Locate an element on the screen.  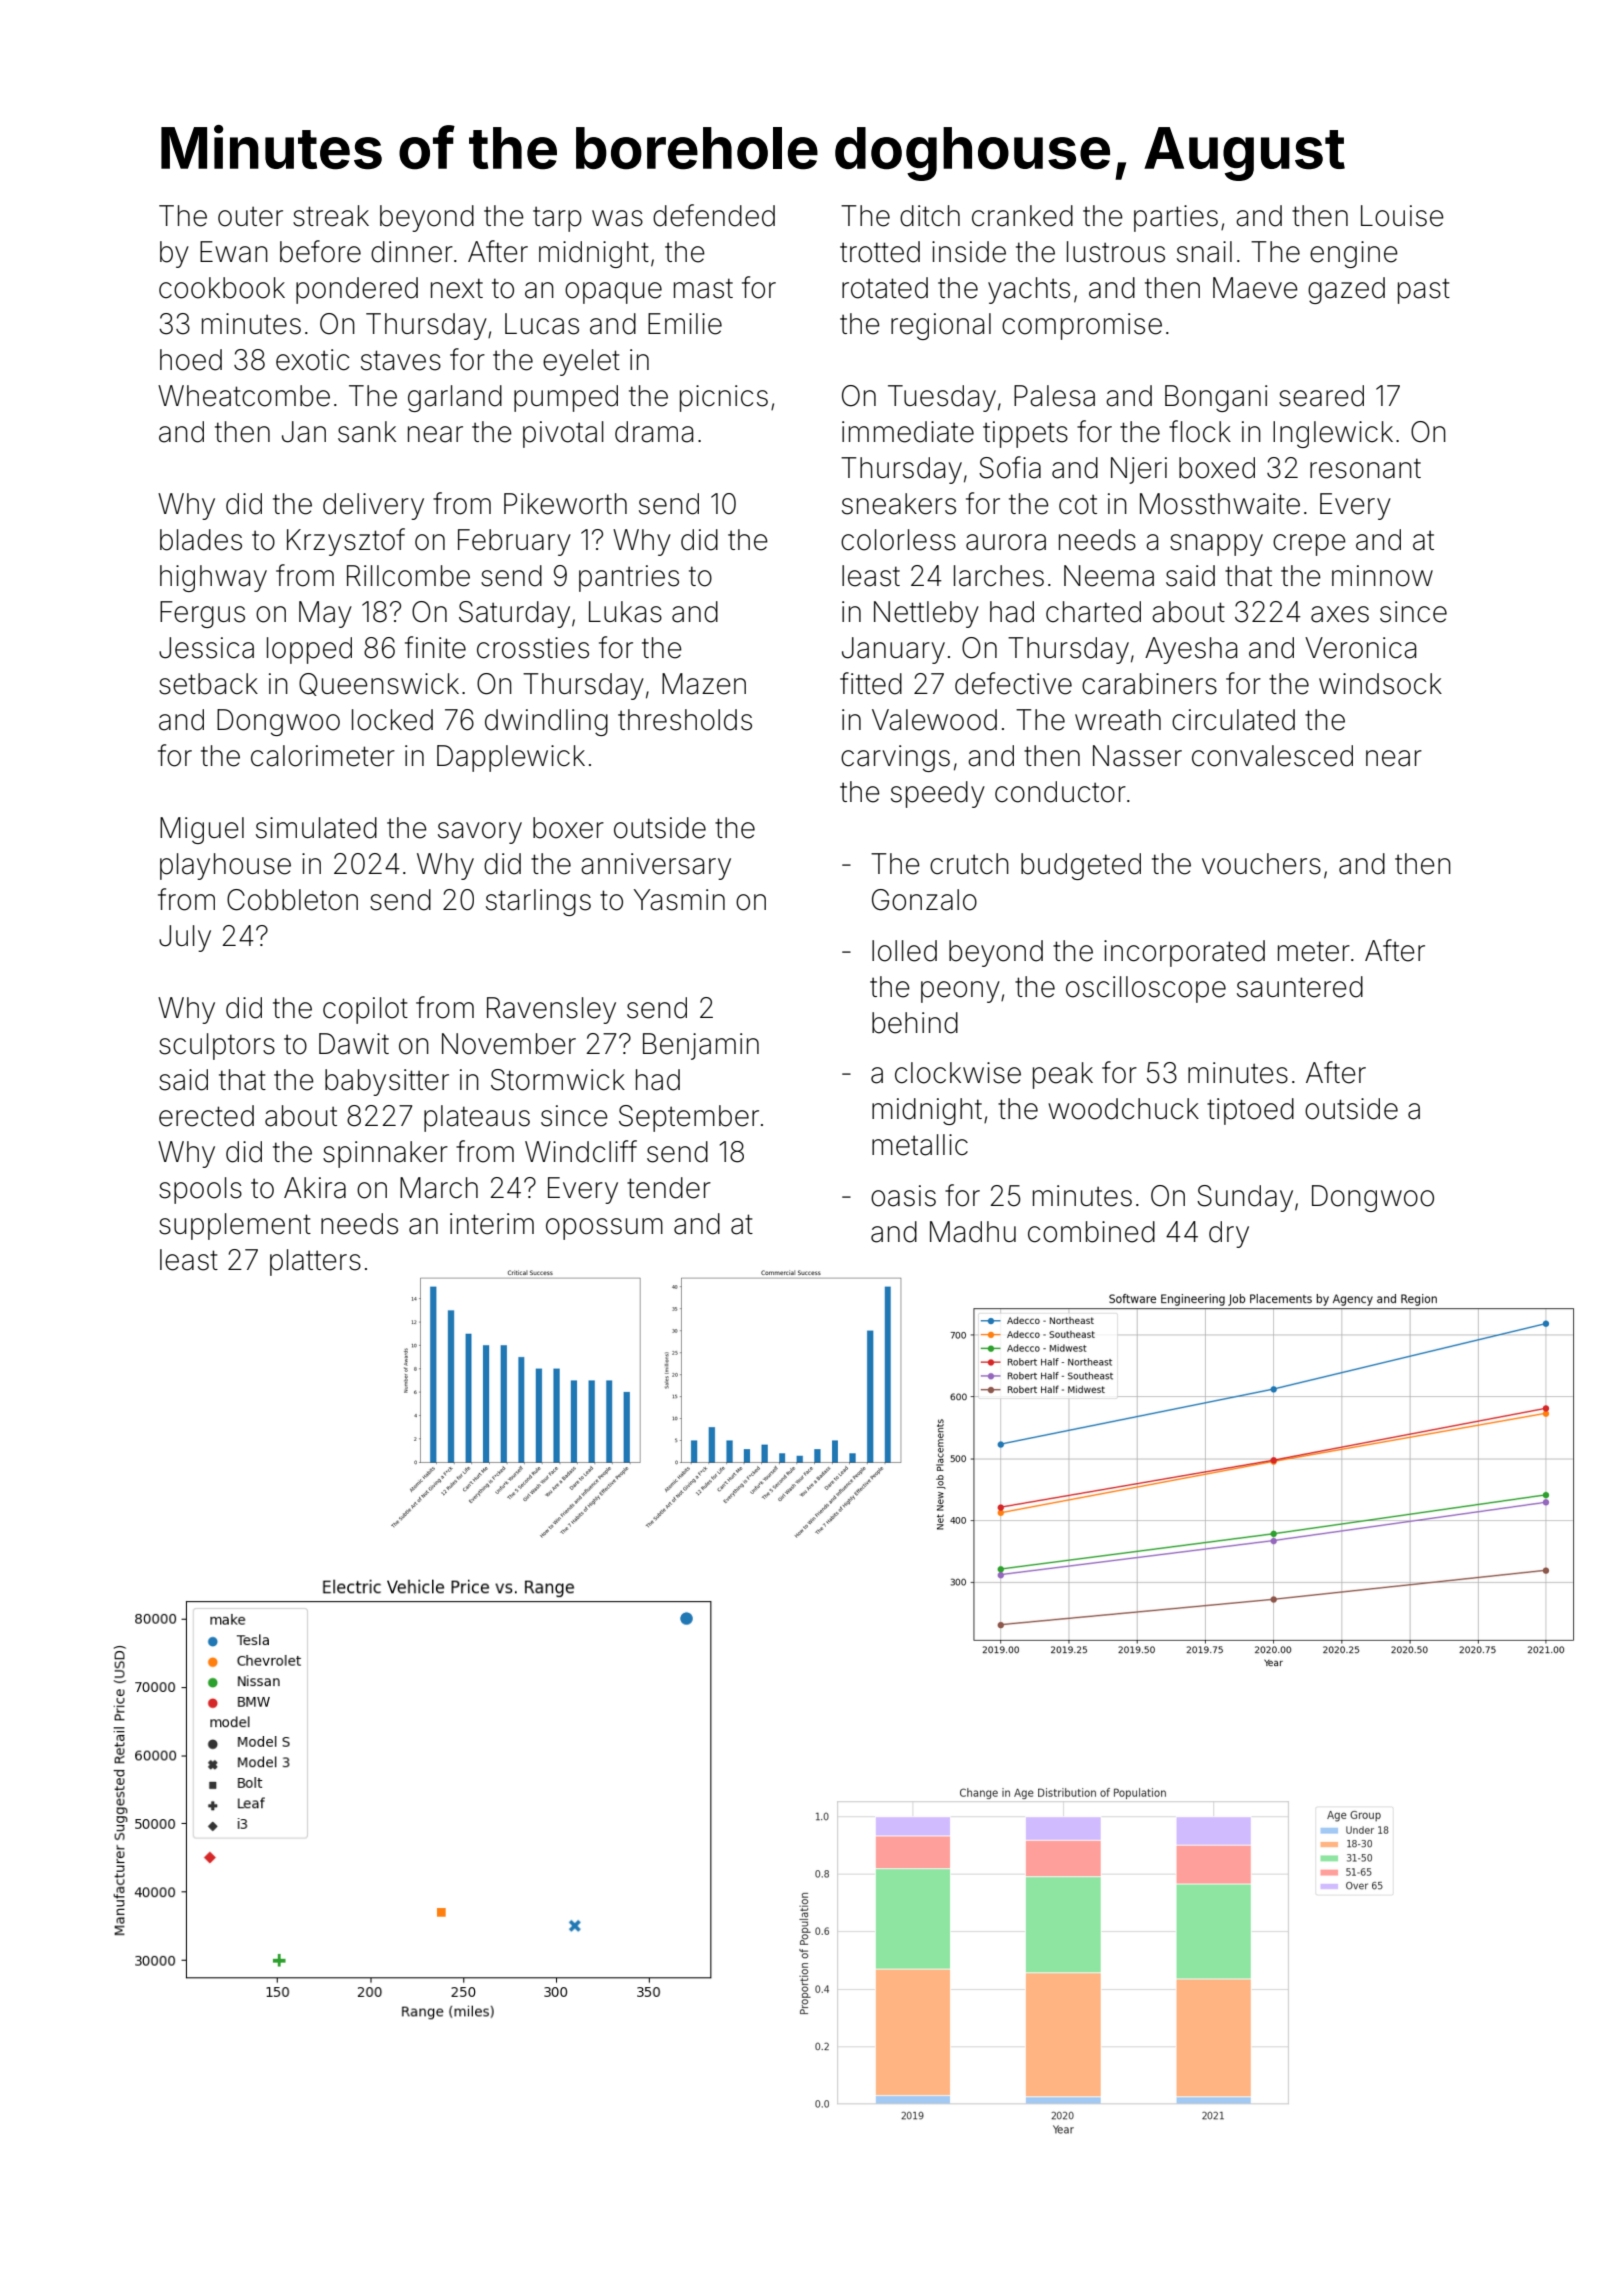
Dawit is located at coordinates (354, 1044).
